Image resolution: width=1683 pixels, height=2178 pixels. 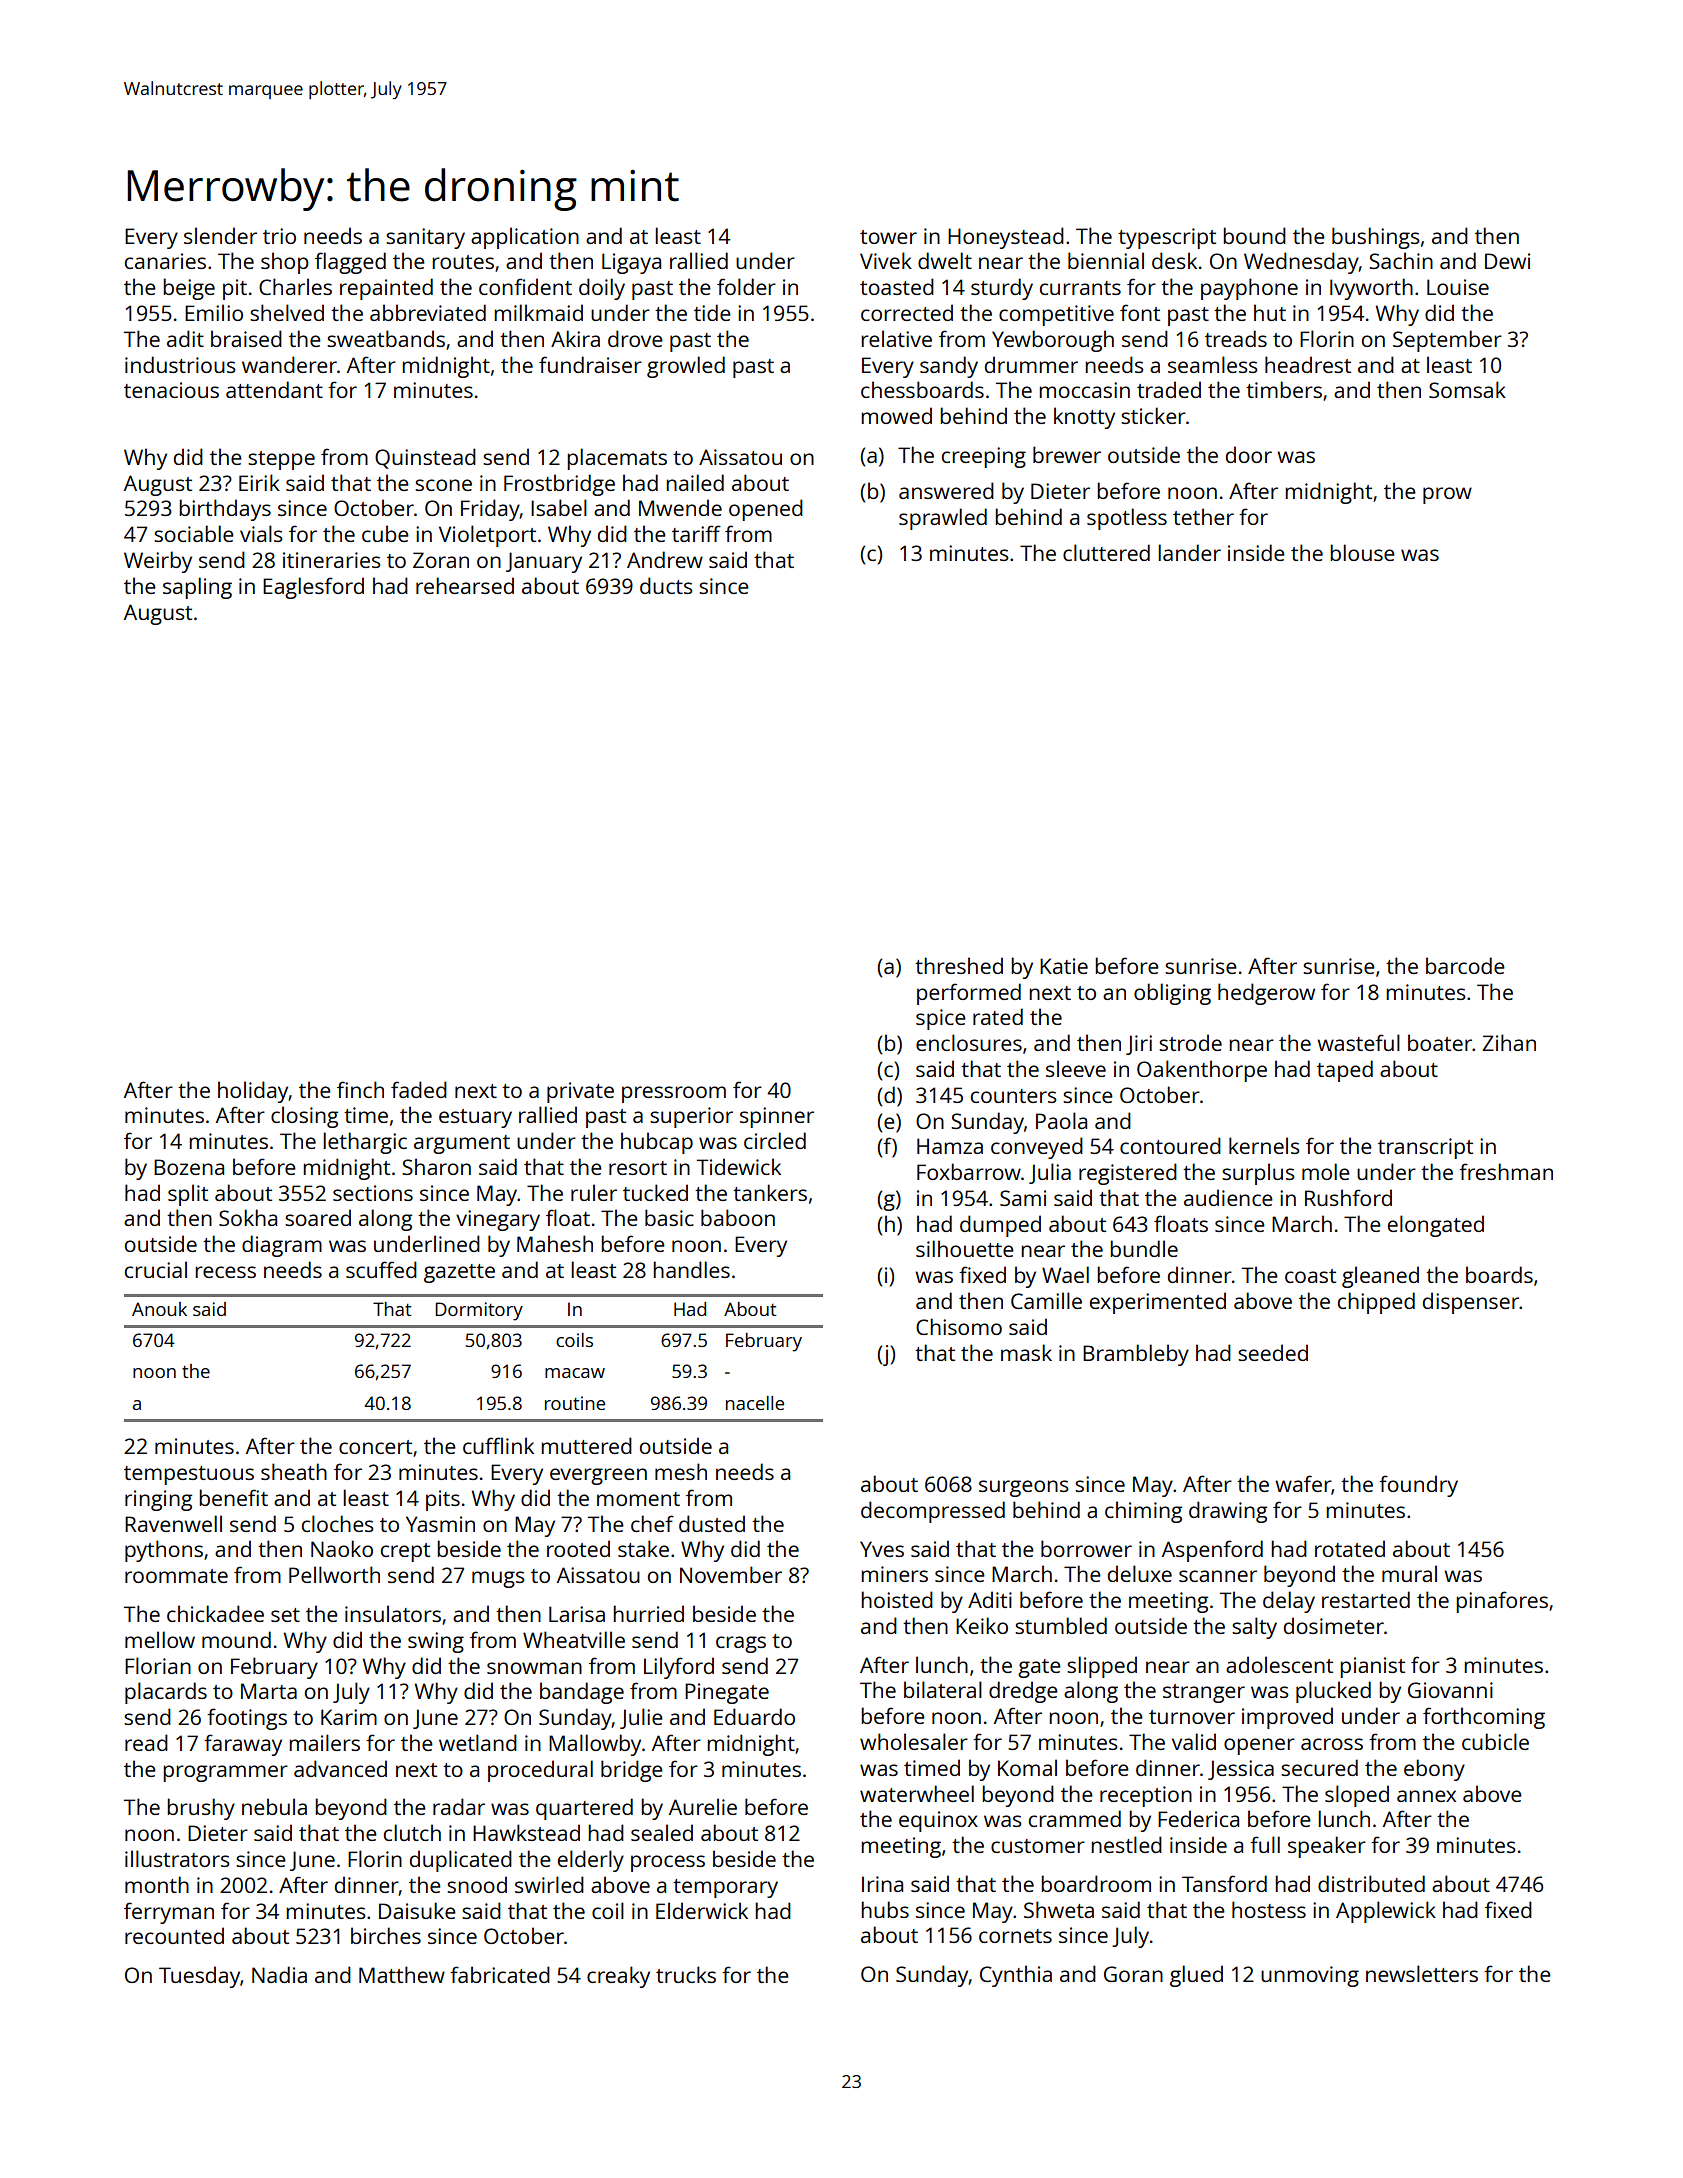 What do you see at coordinates (691, 1269) in the screenshot?
I see `handles` at bounding box center [691, 1269].
